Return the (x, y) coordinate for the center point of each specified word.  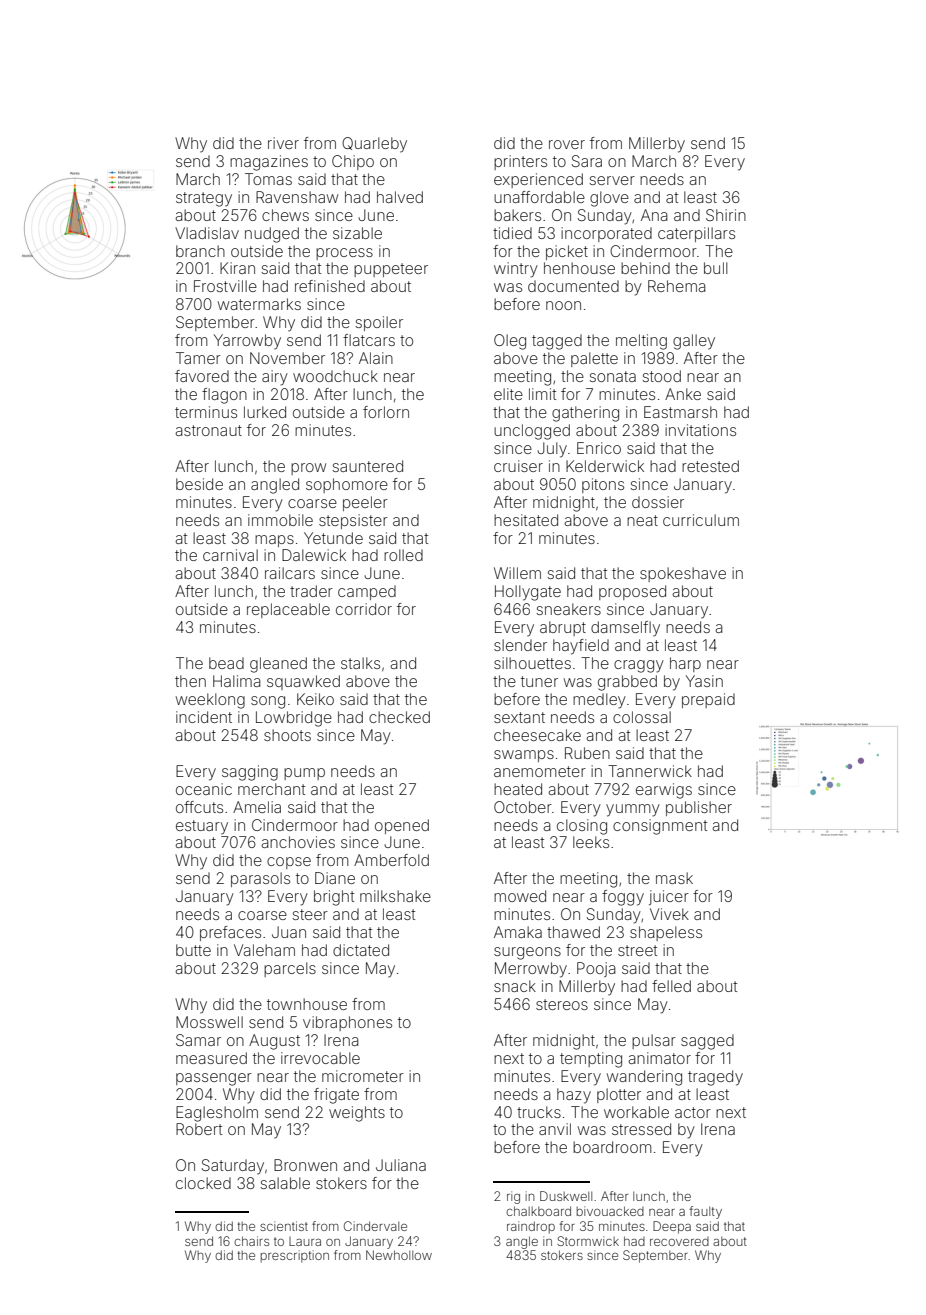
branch (200, 251)
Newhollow (399, 1255)
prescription (295, 1256)
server (612, 180)
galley (694, 342)
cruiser (518, 466)
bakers (517, 215)
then (190, 681)
